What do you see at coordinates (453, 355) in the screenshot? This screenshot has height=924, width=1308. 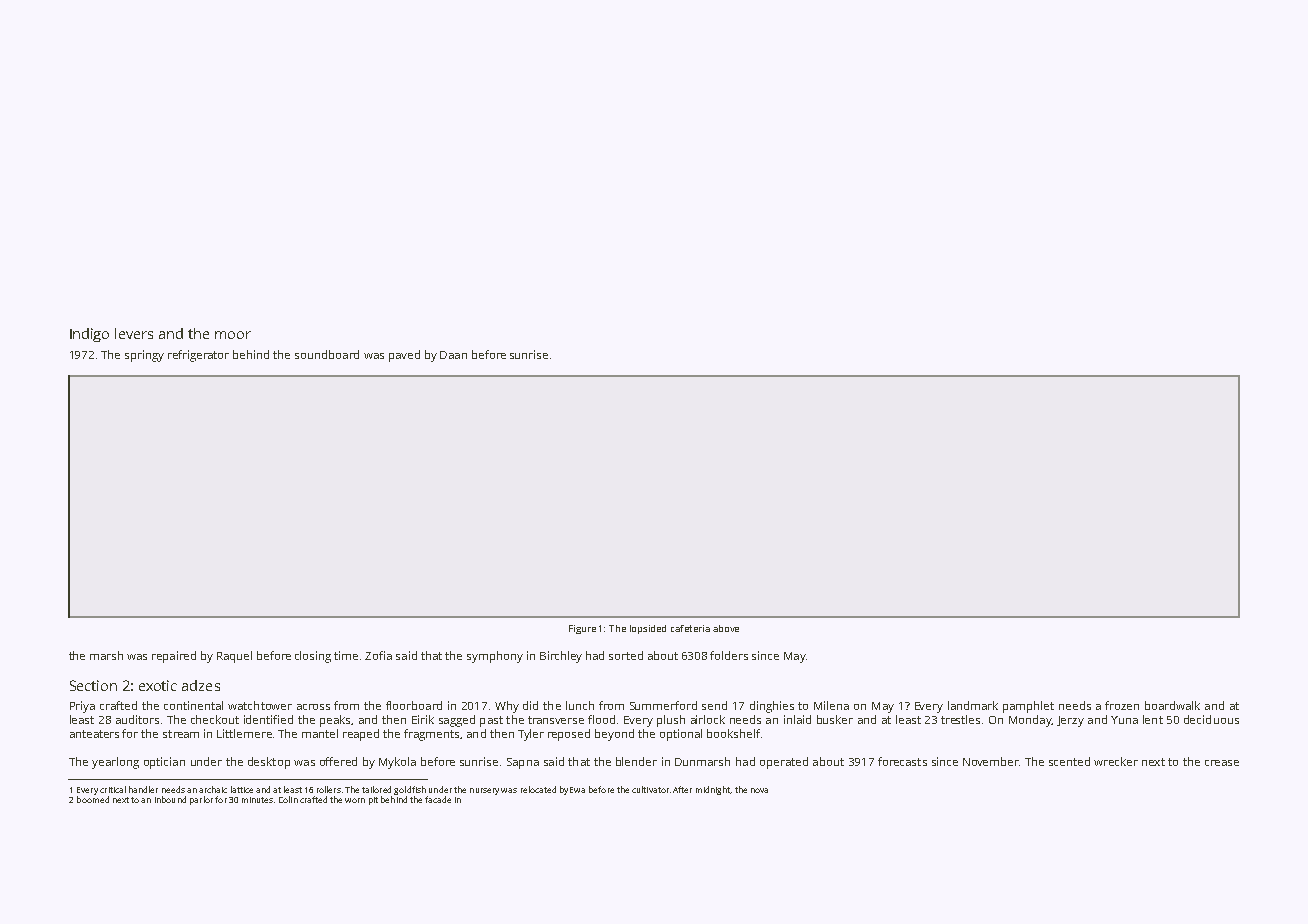 I see `Daan` at bounding box center [453, 355].
